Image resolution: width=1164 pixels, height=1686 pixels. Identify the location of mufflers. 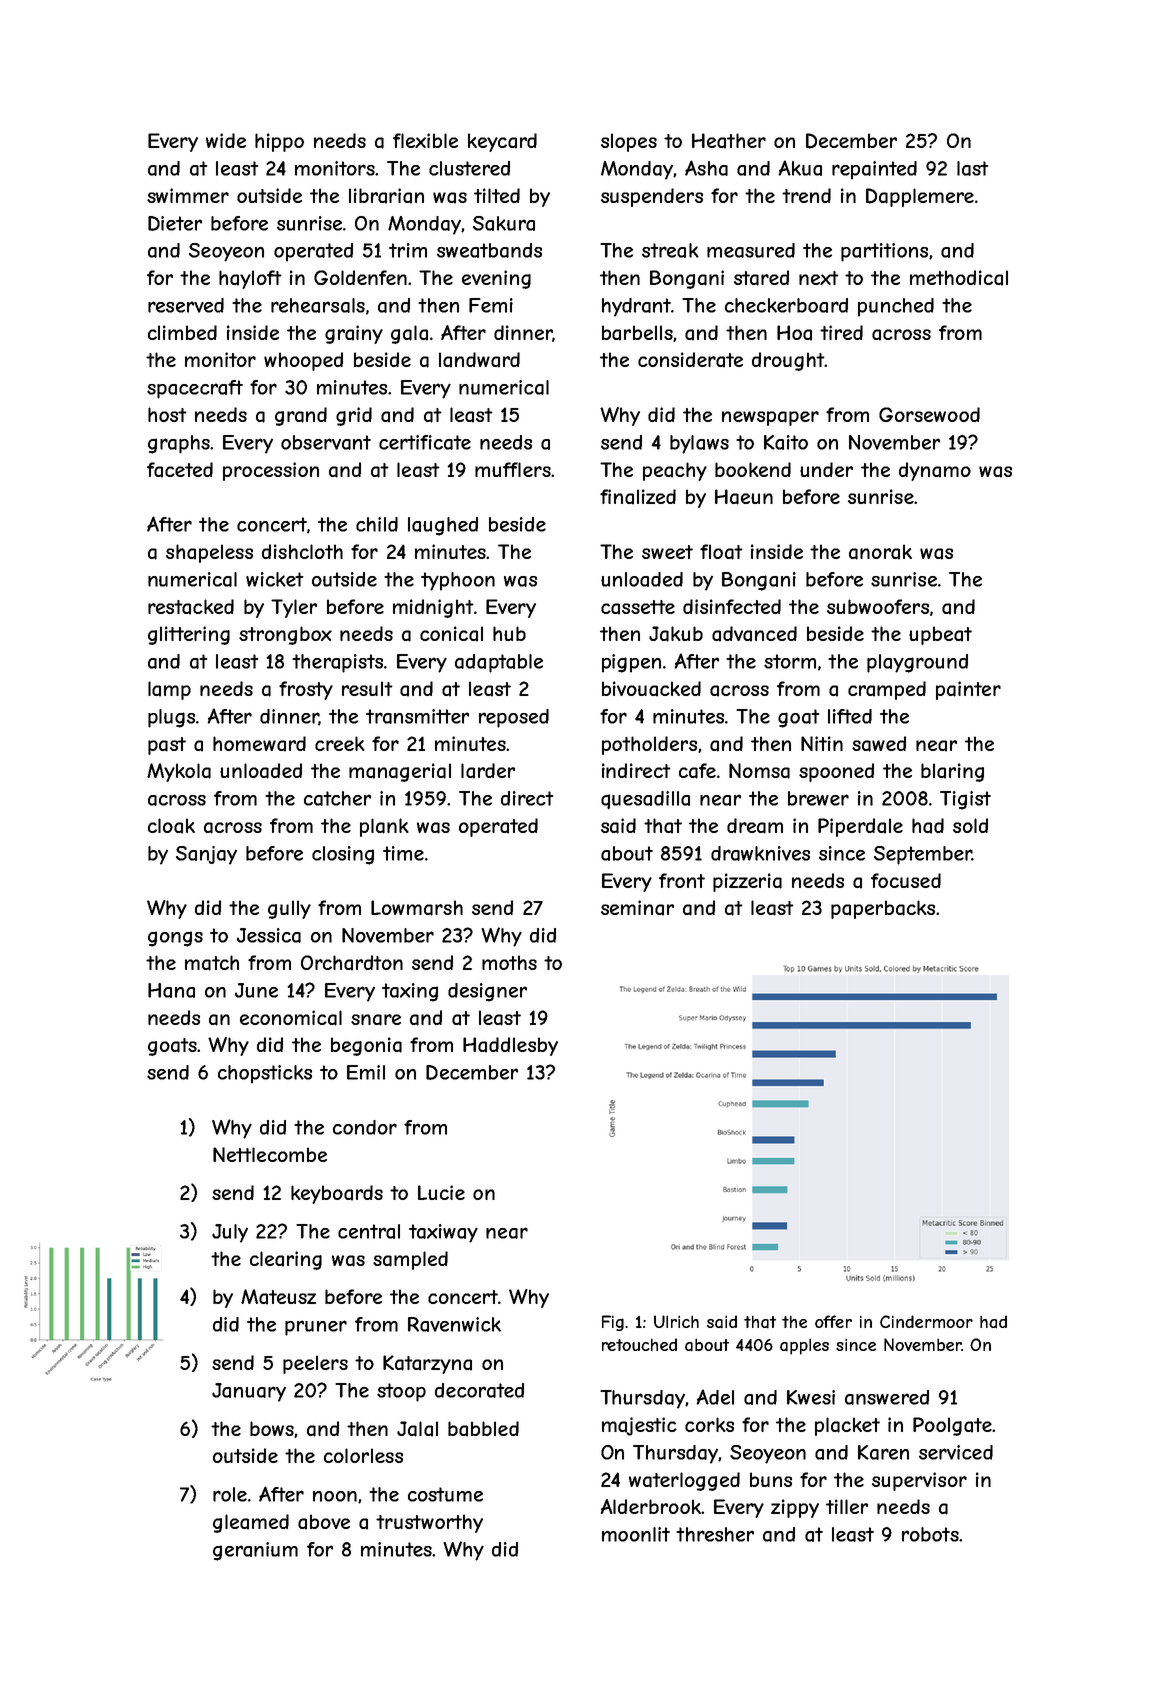
(513, 469).
